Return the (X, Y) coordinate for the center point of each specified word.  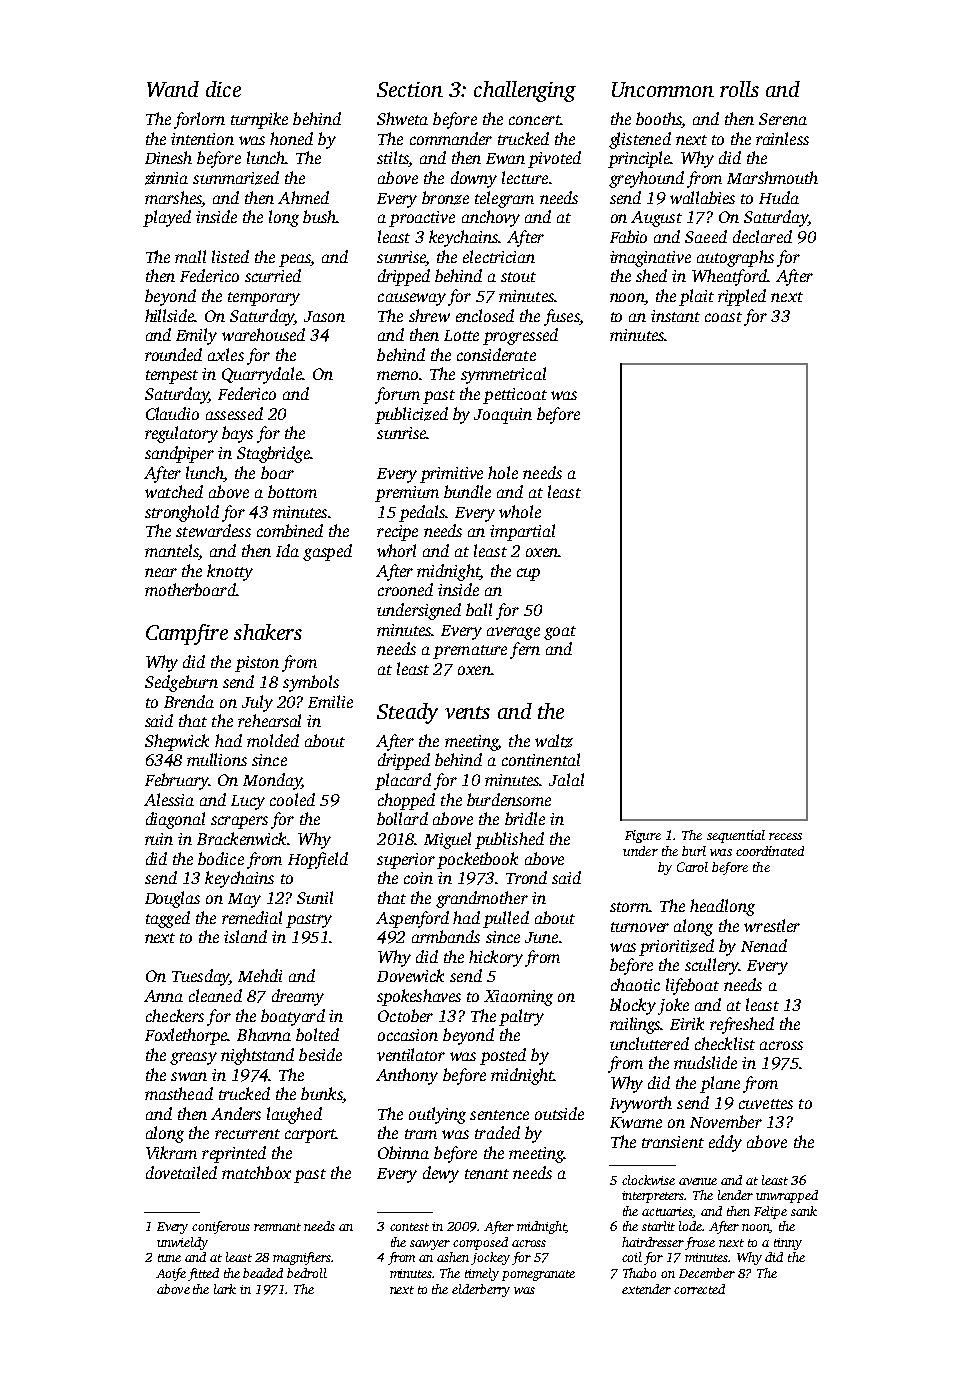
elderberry (481, 1290)
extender (646, 1289)
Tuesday (200, 977)
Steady (407, 713)
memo (398, 375)
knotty (230, 572)
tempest (172, 377)
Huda (779, 197)
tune (169, 1258)
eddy (725, 1143)
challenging (525, 91)
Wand (173, 89)
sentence (499, 1115)
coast (723, 317)
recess (785, 836)
